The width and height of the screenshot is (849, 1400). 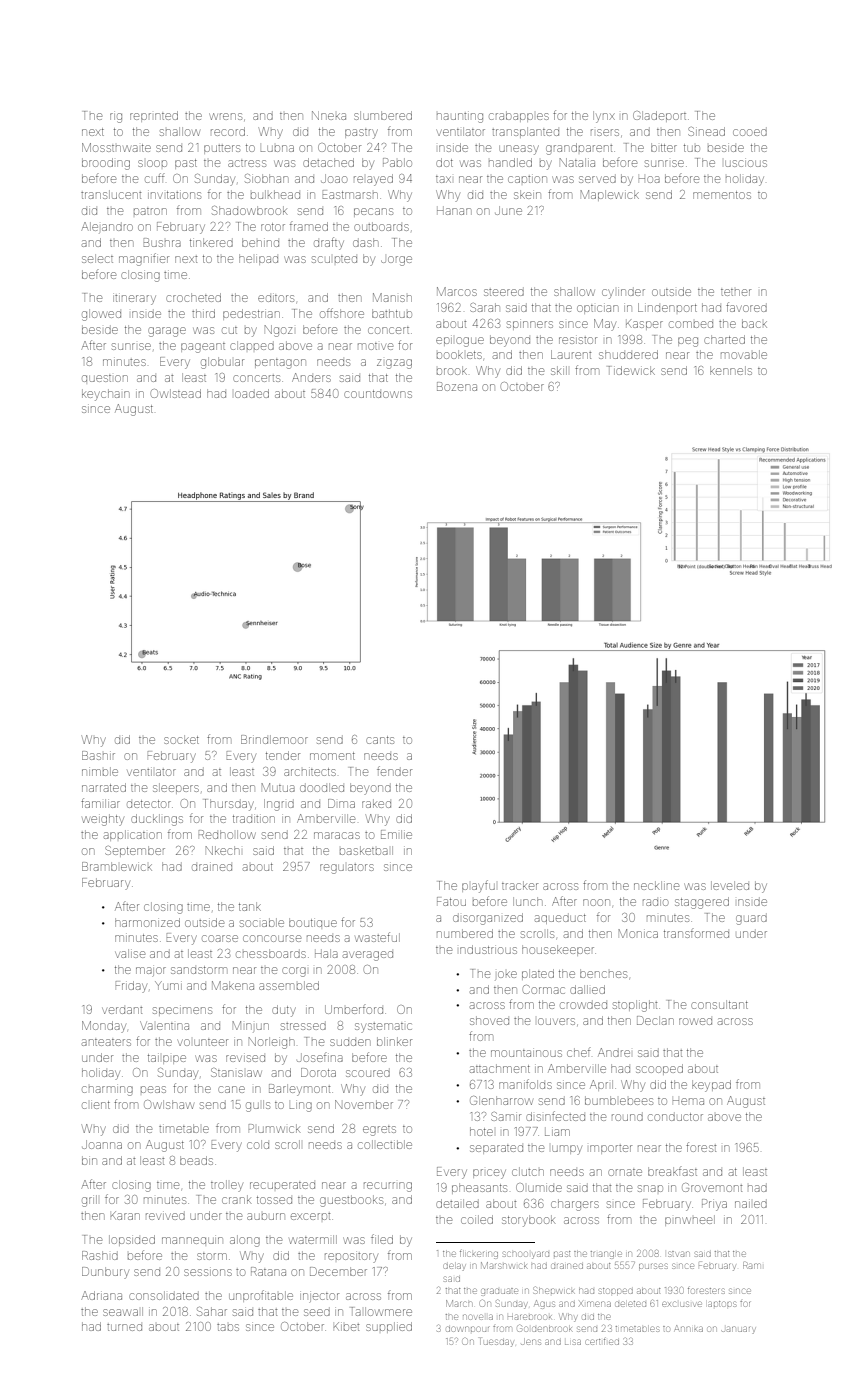 I want to click on regulators, so click(x=347, y=869).
